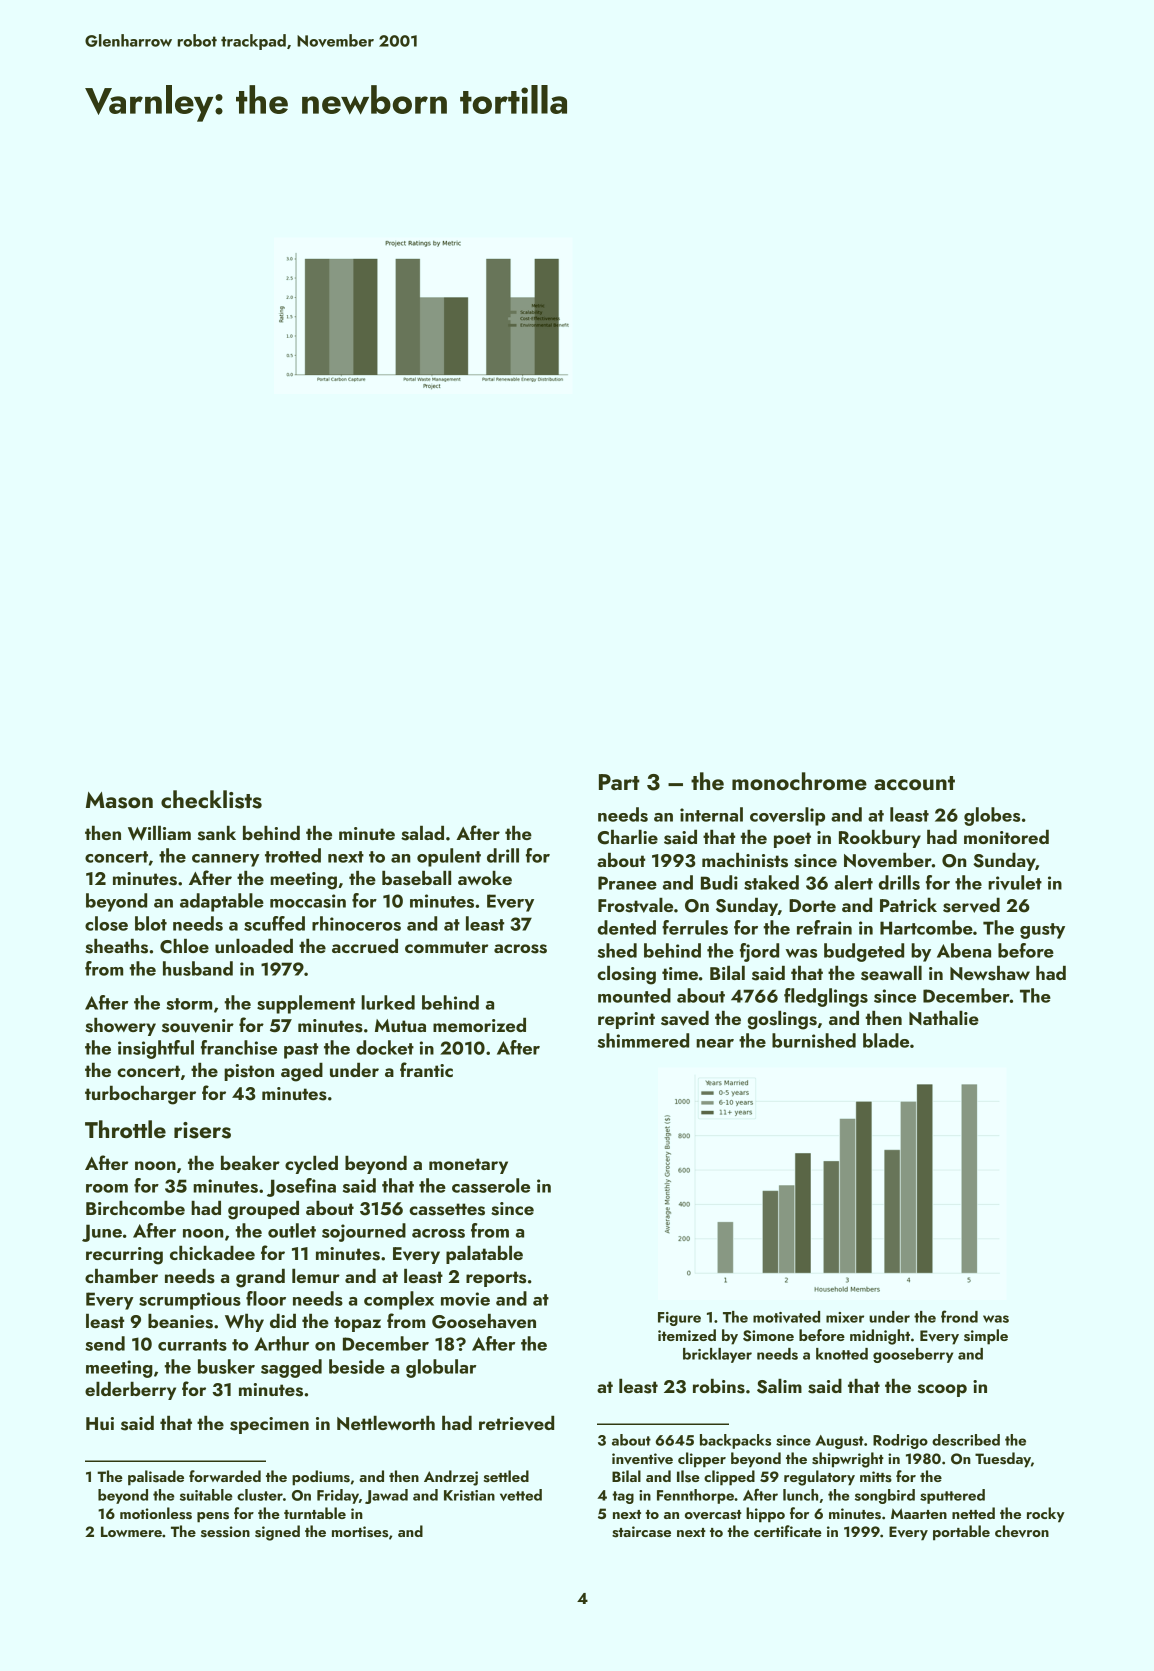 Image resolution: width=1154 pixels, height=1671 pixels. What do you see at coordinates (914, 783) in the screenshot?
I see `account` at bounding box center [914, 783].
